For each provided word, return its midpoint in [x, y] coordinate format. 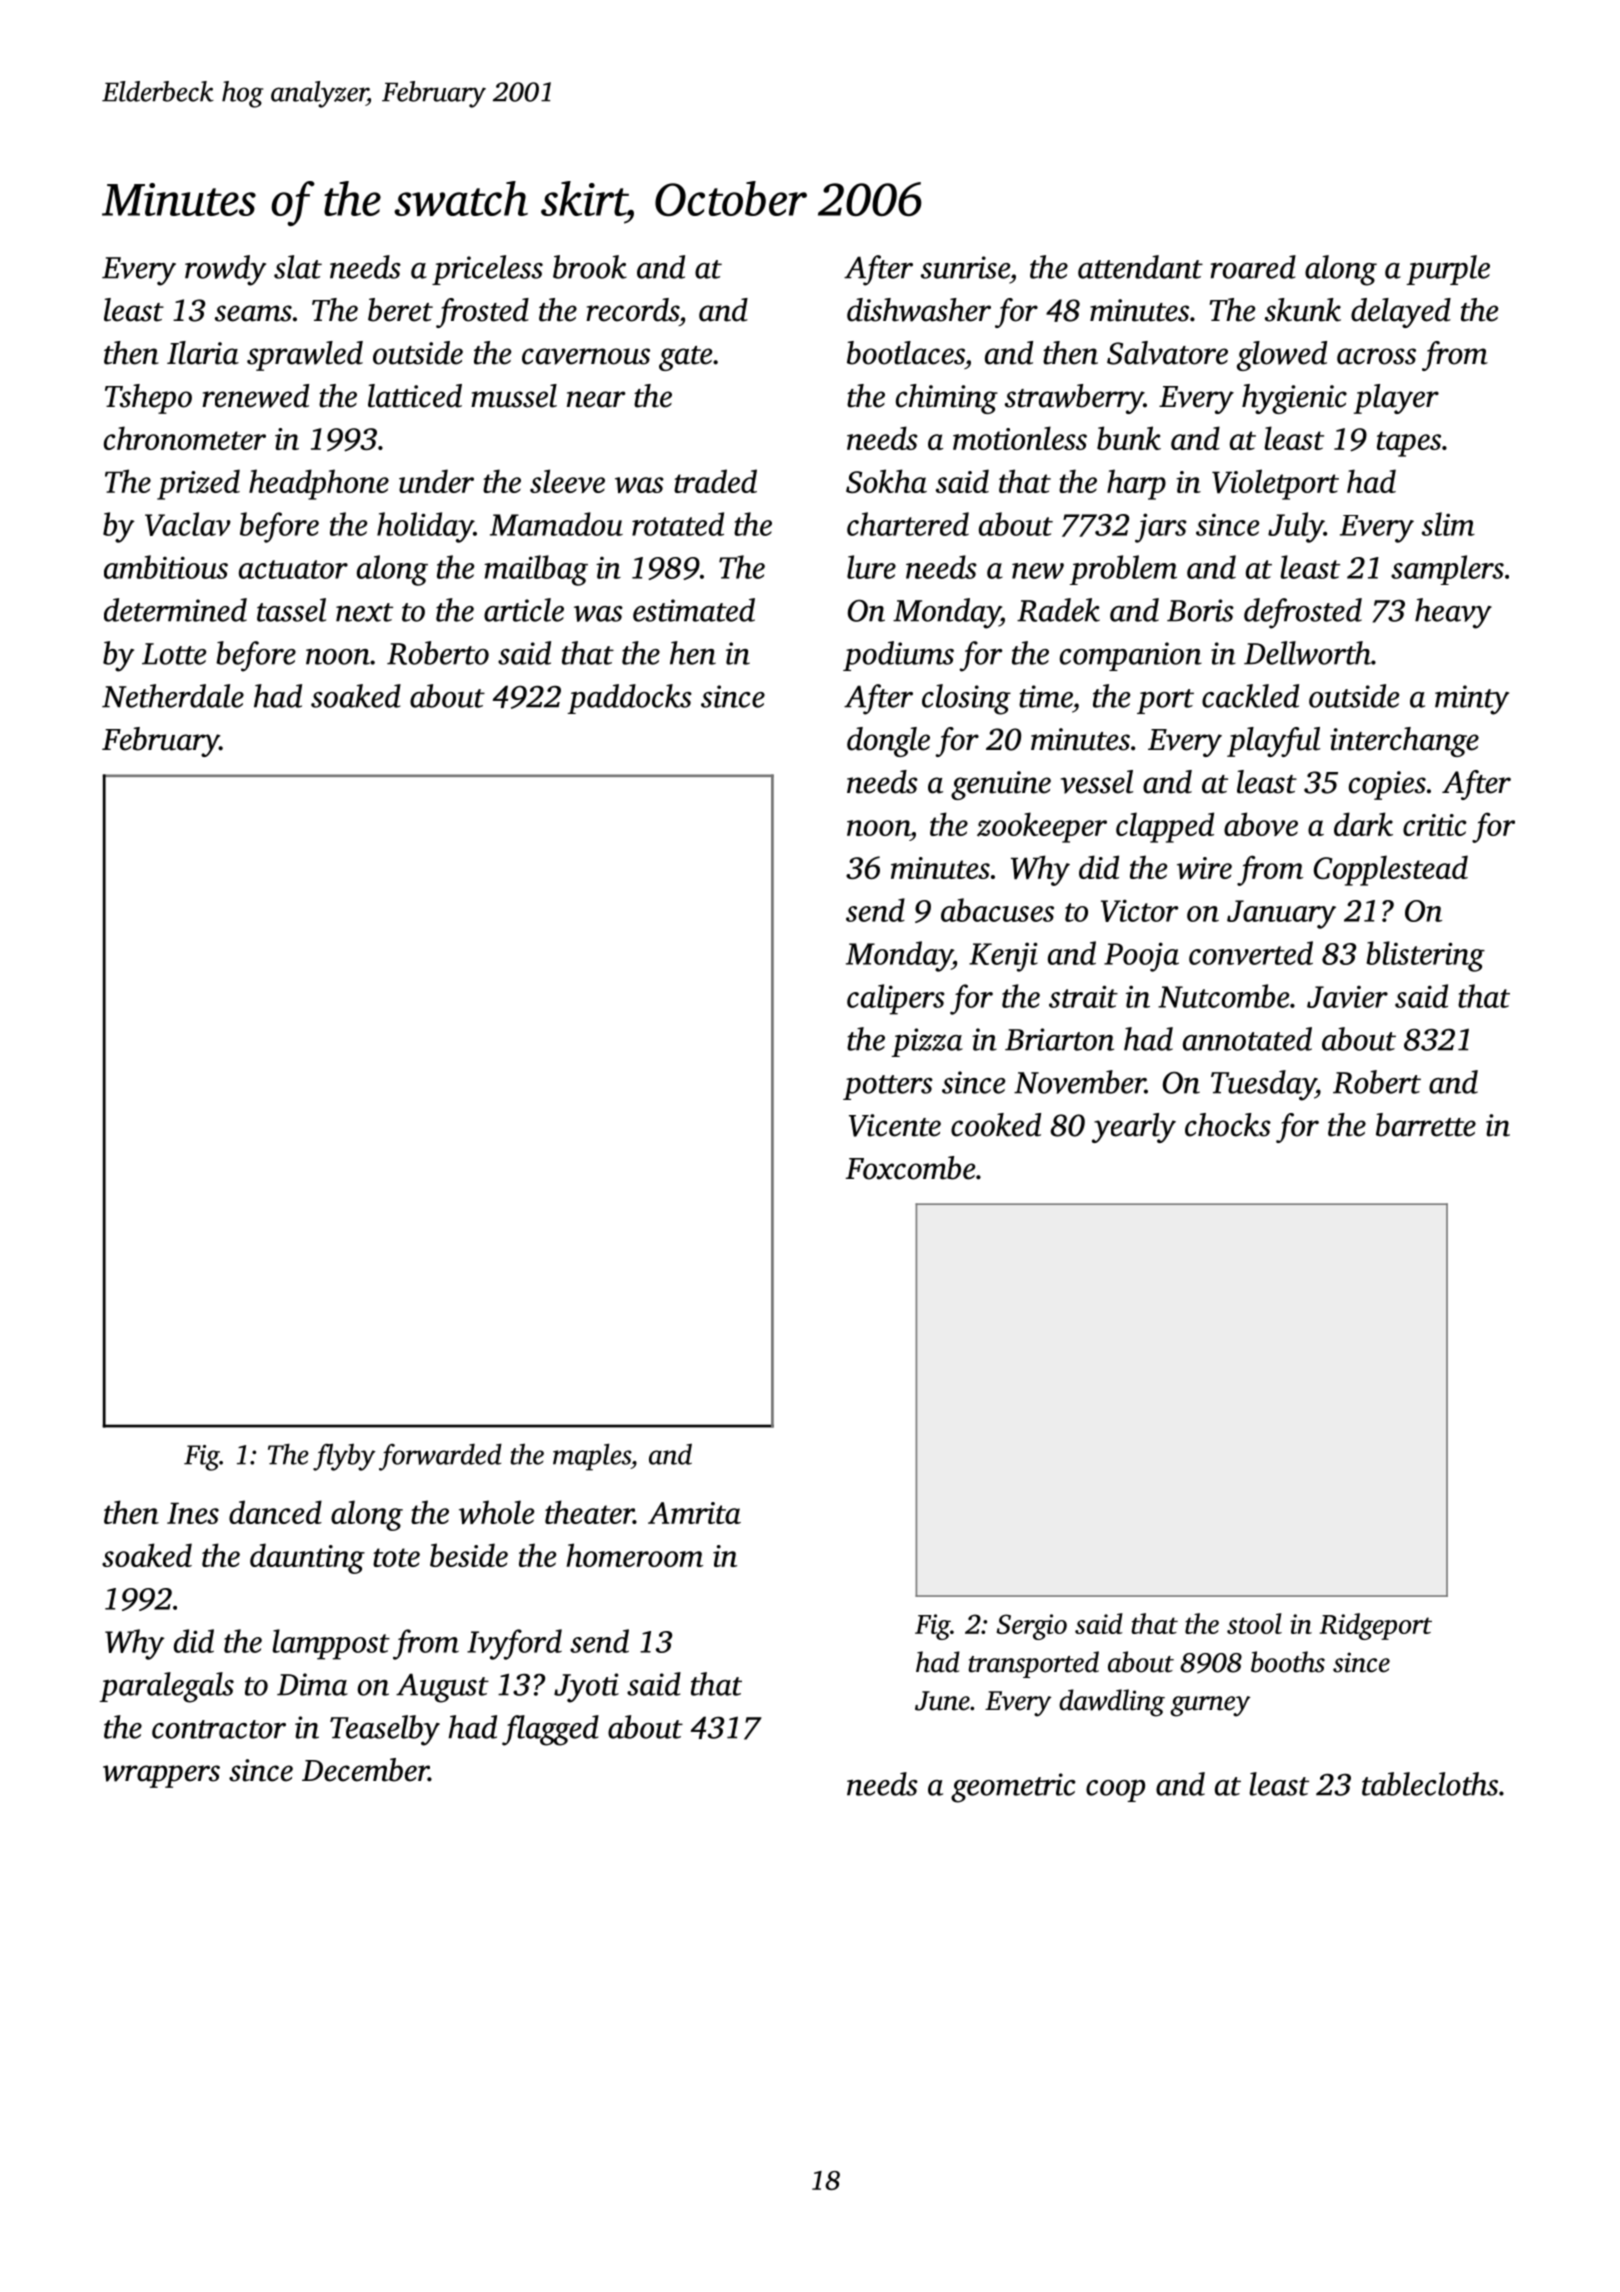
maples [592, 1457]
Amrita [694, 1513]
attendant [1140, 267]
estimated [694, 610]
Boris [1200, 610]
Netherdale [173, 696]
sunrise [965, 267]
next [364, 612]
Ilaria [203, 353]
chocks [1228, 1125]
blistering [1425, 956]
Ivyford [514, 1644]
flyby [344, 1457]
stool [1254, 1623]
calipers [896, 999]
